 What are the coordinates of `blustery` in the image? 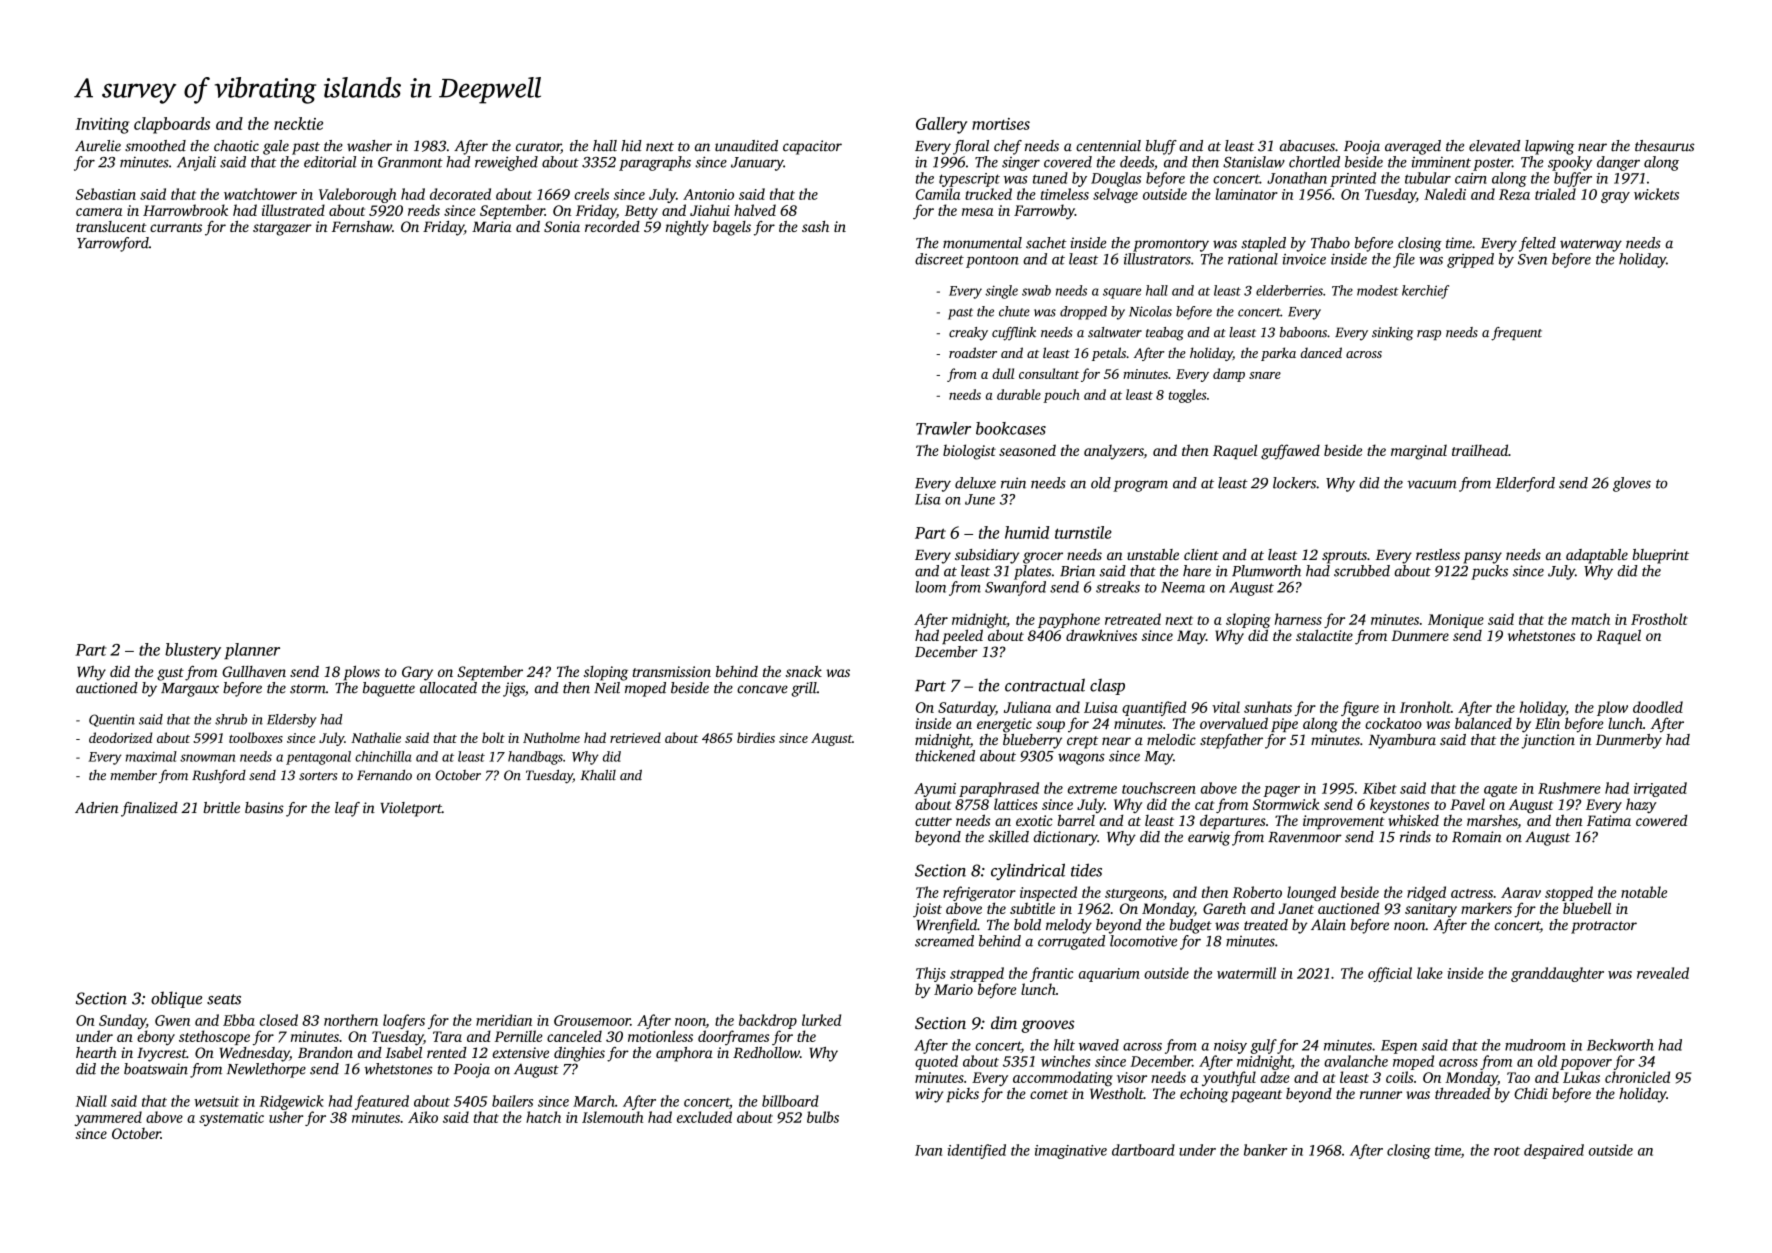 It's located at (193, 651).
